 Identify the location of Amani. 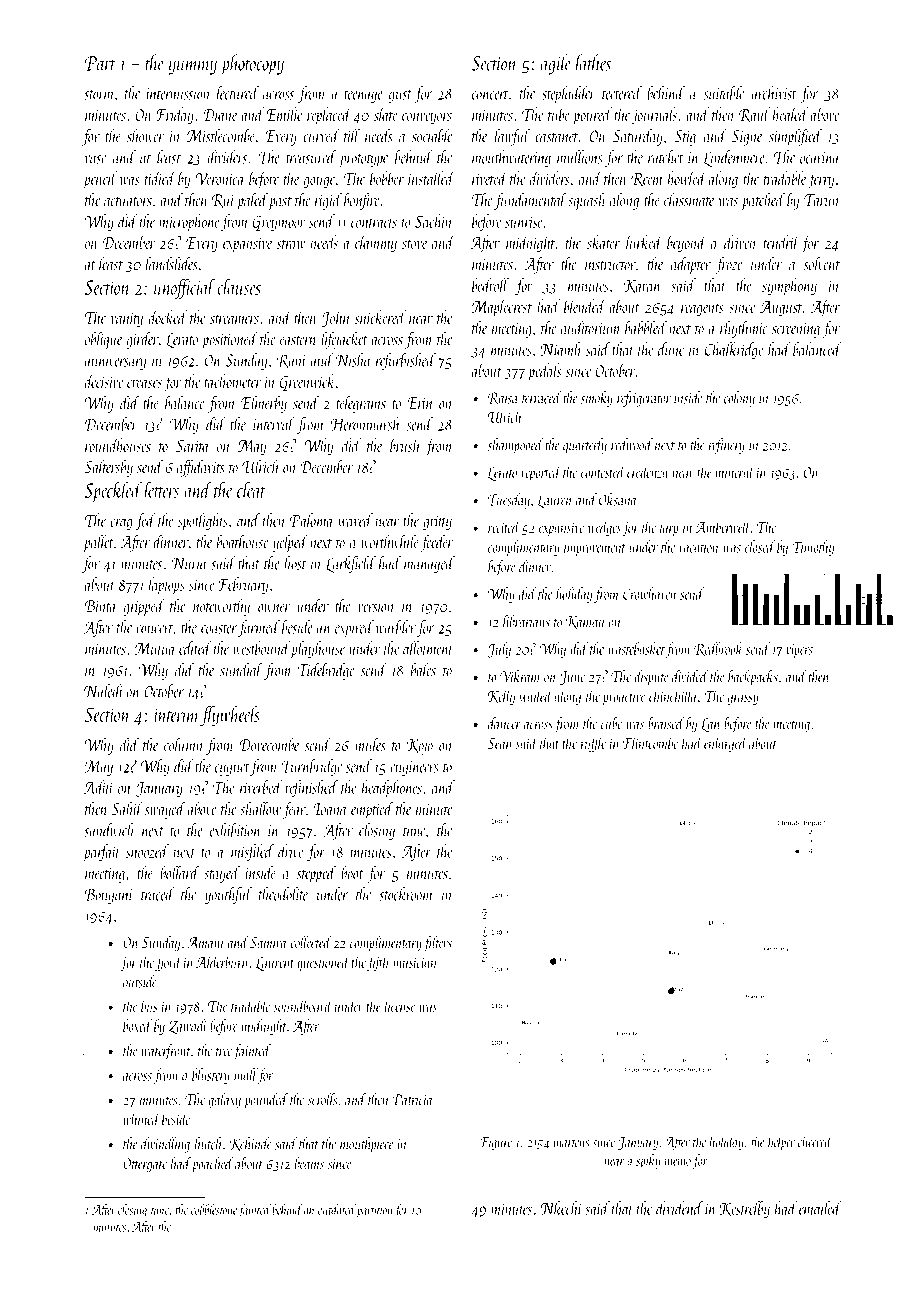
(205, 943).
